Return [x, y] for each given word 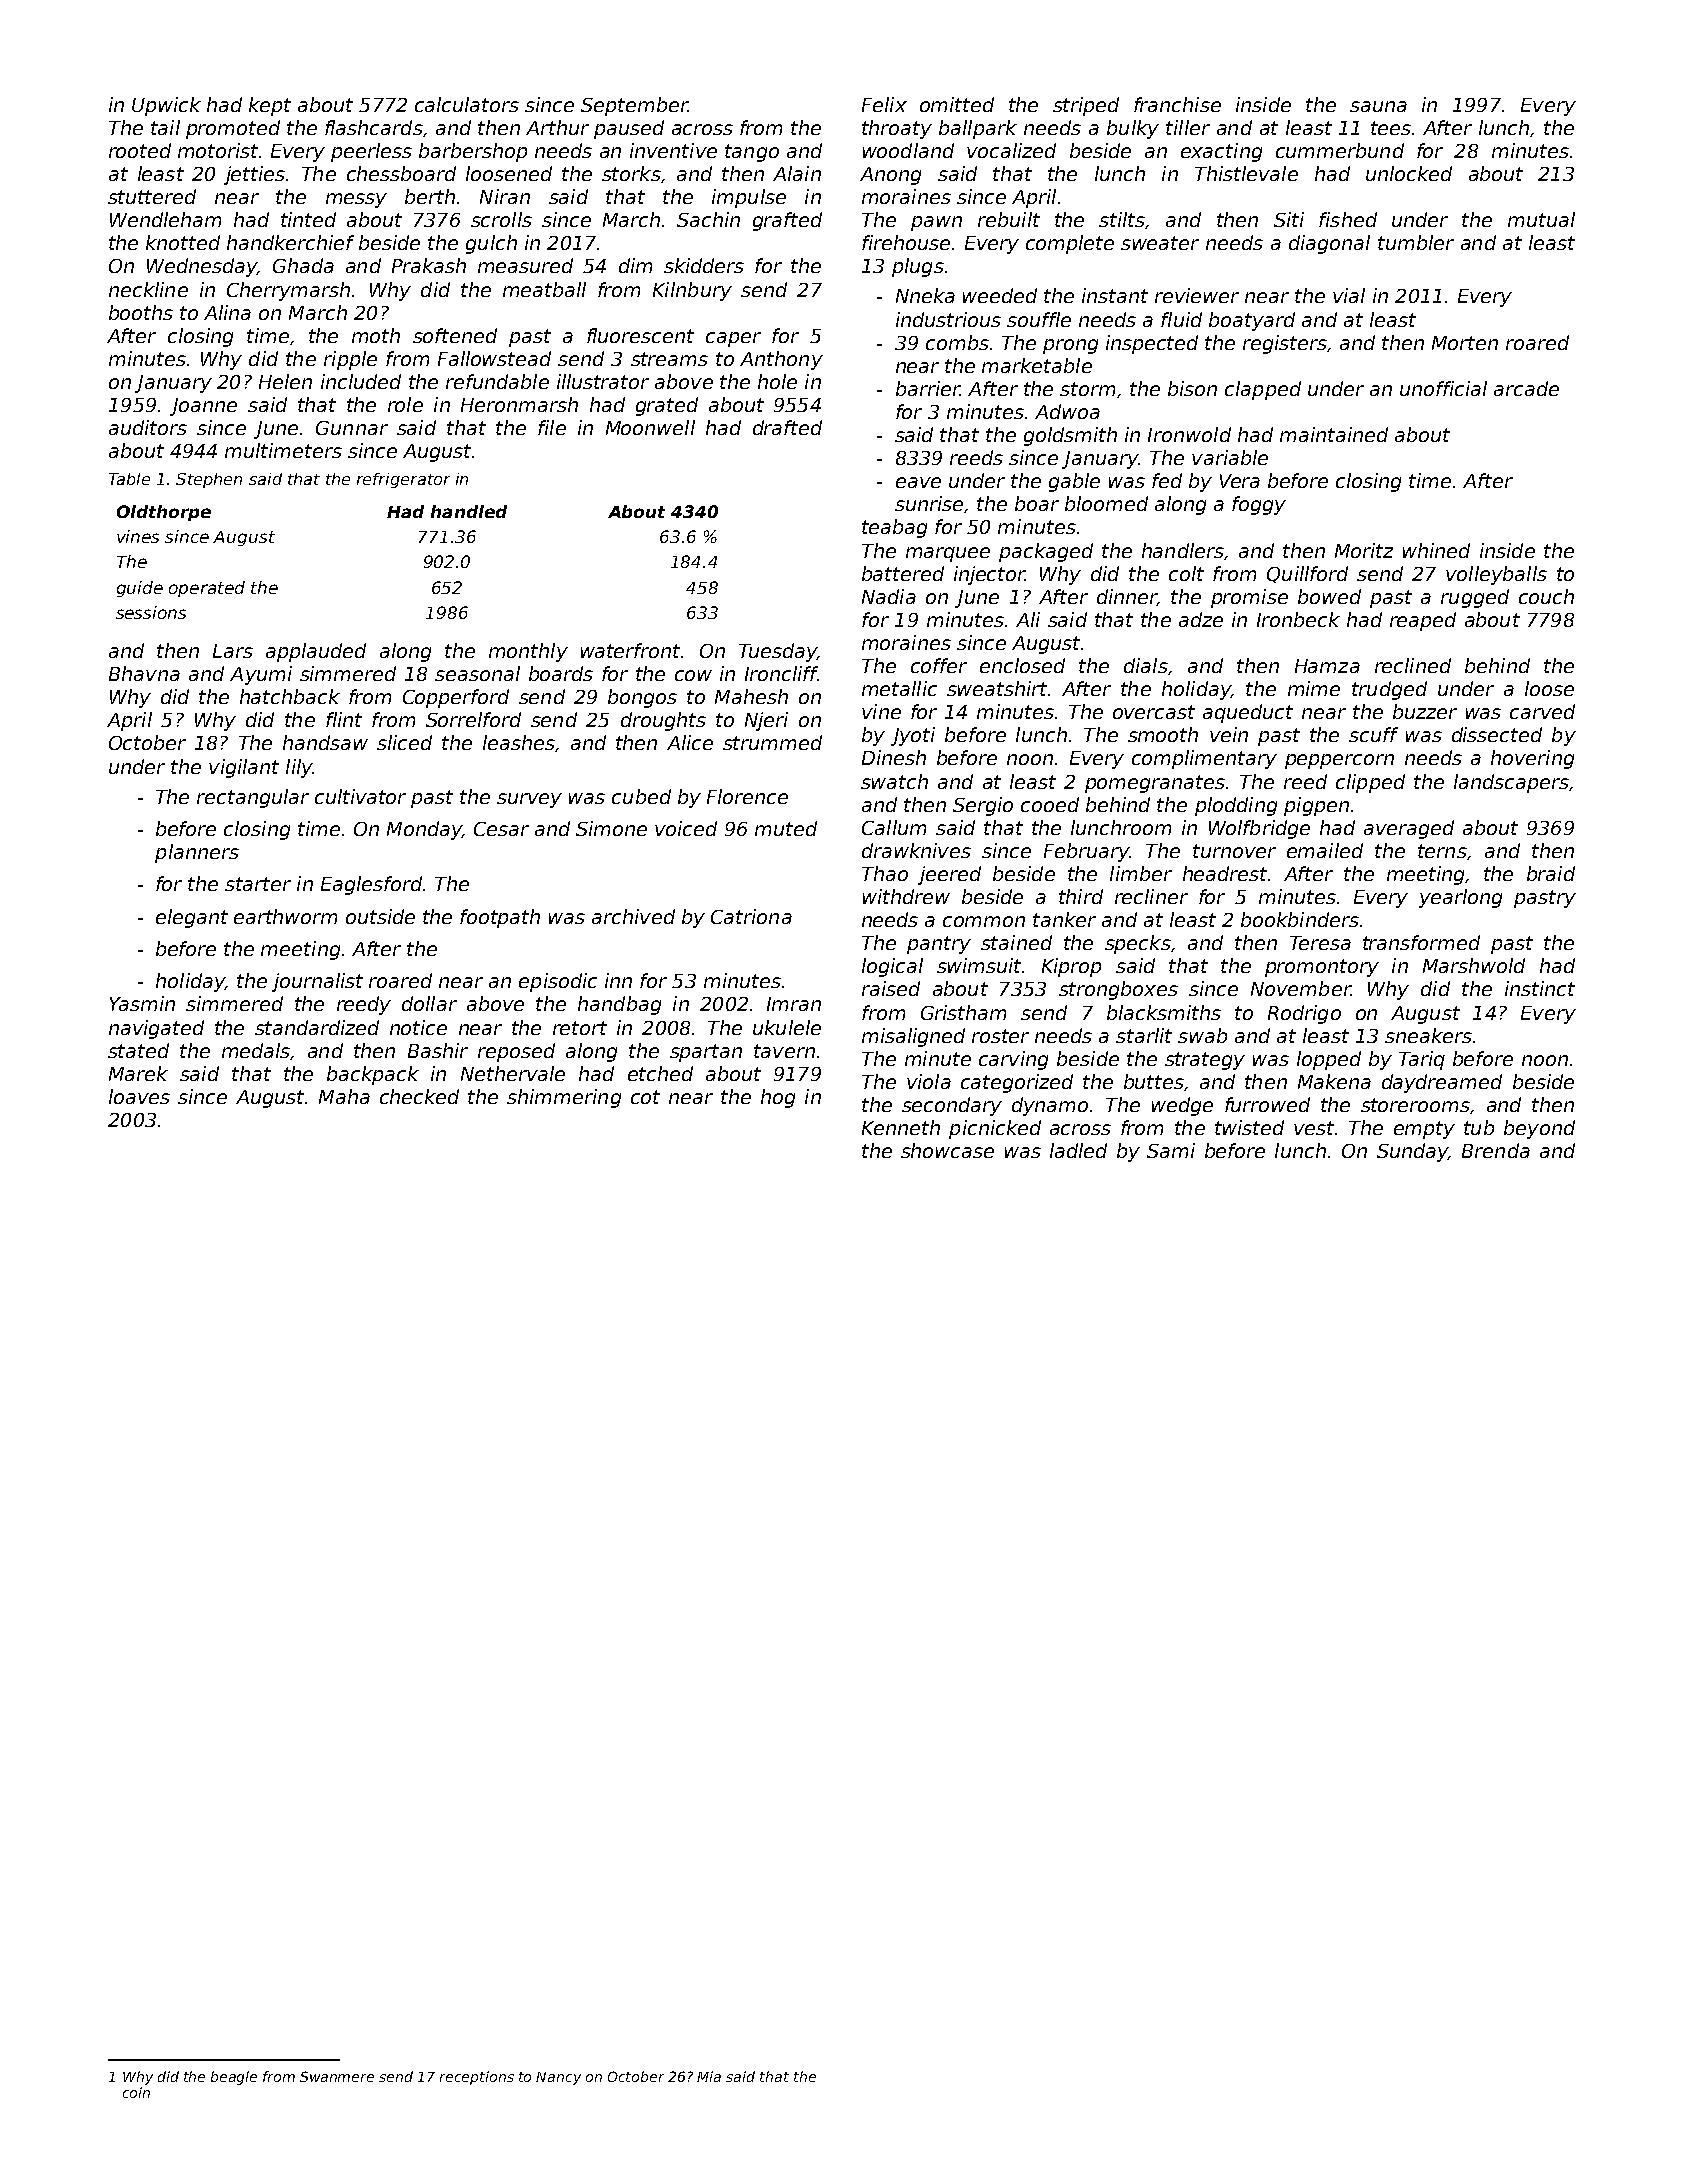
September [634, 106]
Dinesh [894, 757]
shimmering [564, 1098]
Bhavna [144, 673]
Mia [709, 2076]
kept [270, 106]
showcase [947, 1150]
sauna [1378, 106]
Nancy [558, 2078]
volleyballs [1496, 575]
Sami [1171, 1150]
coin [136, 2092]
